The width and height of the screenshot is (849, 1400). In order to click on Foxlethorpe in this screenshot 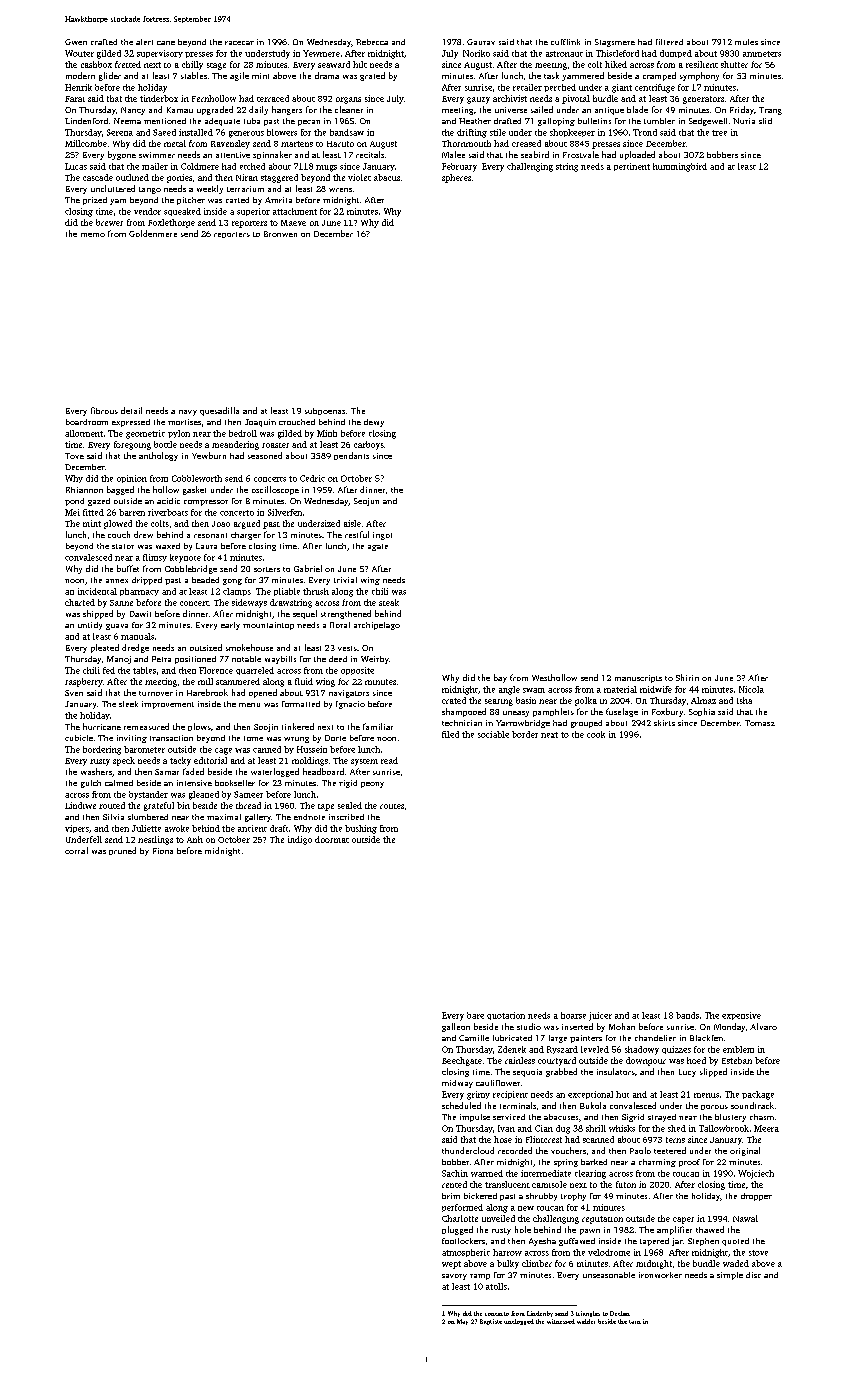, I will do `click(171, 223)`.
